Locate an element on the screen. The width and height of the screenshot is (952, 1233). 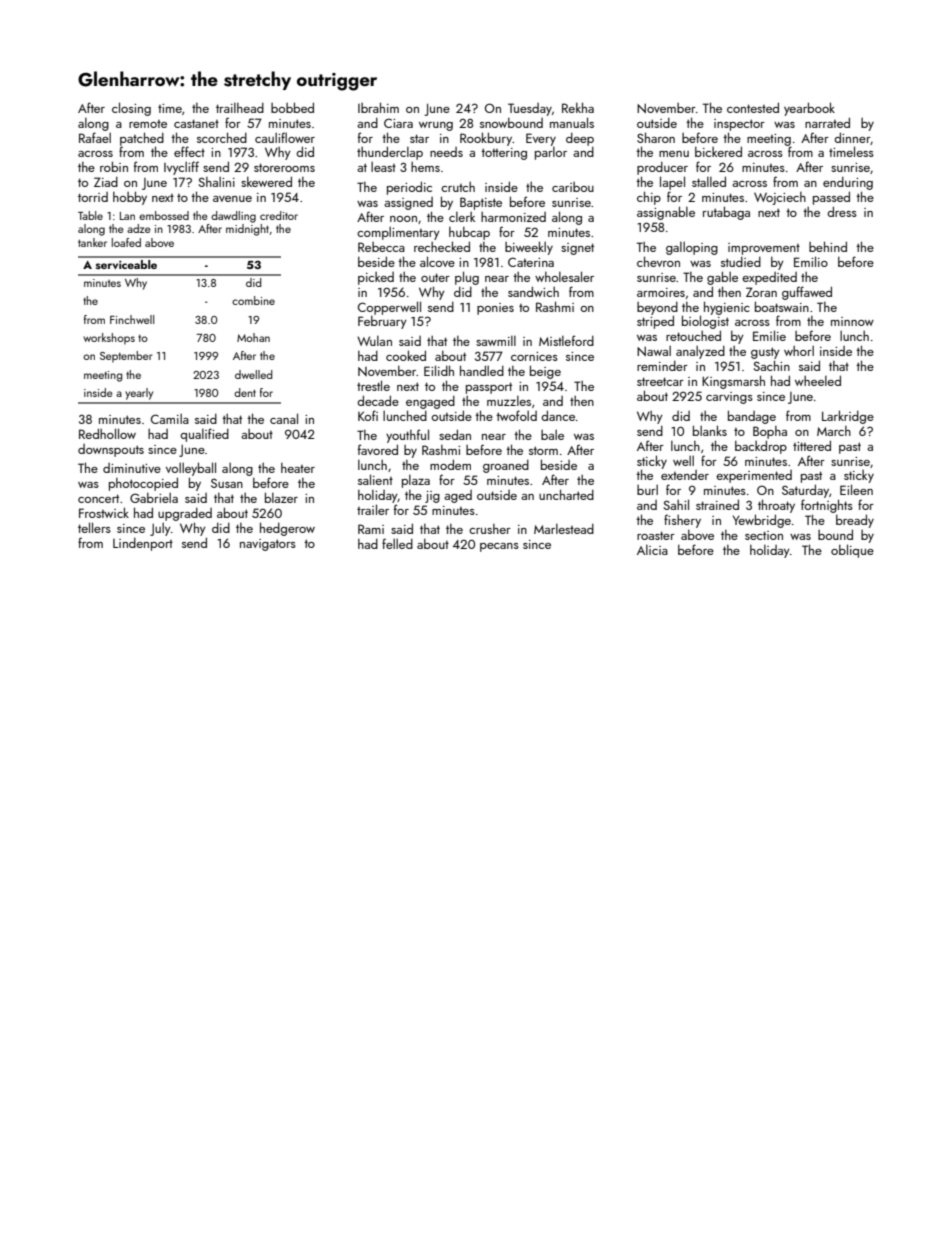
embossed is located at coordinates (164, 215).
